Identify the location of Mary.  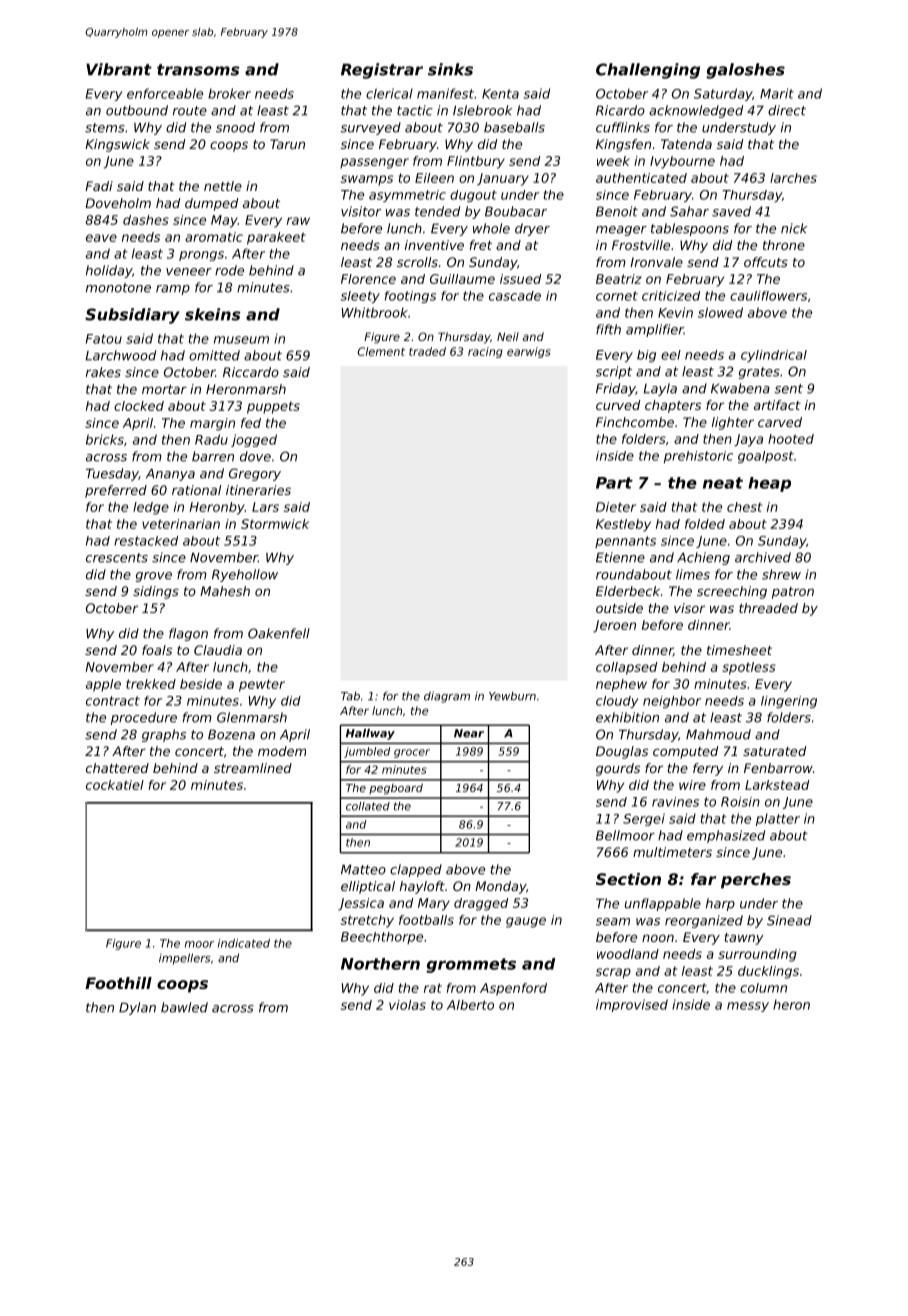
(434, 904).
